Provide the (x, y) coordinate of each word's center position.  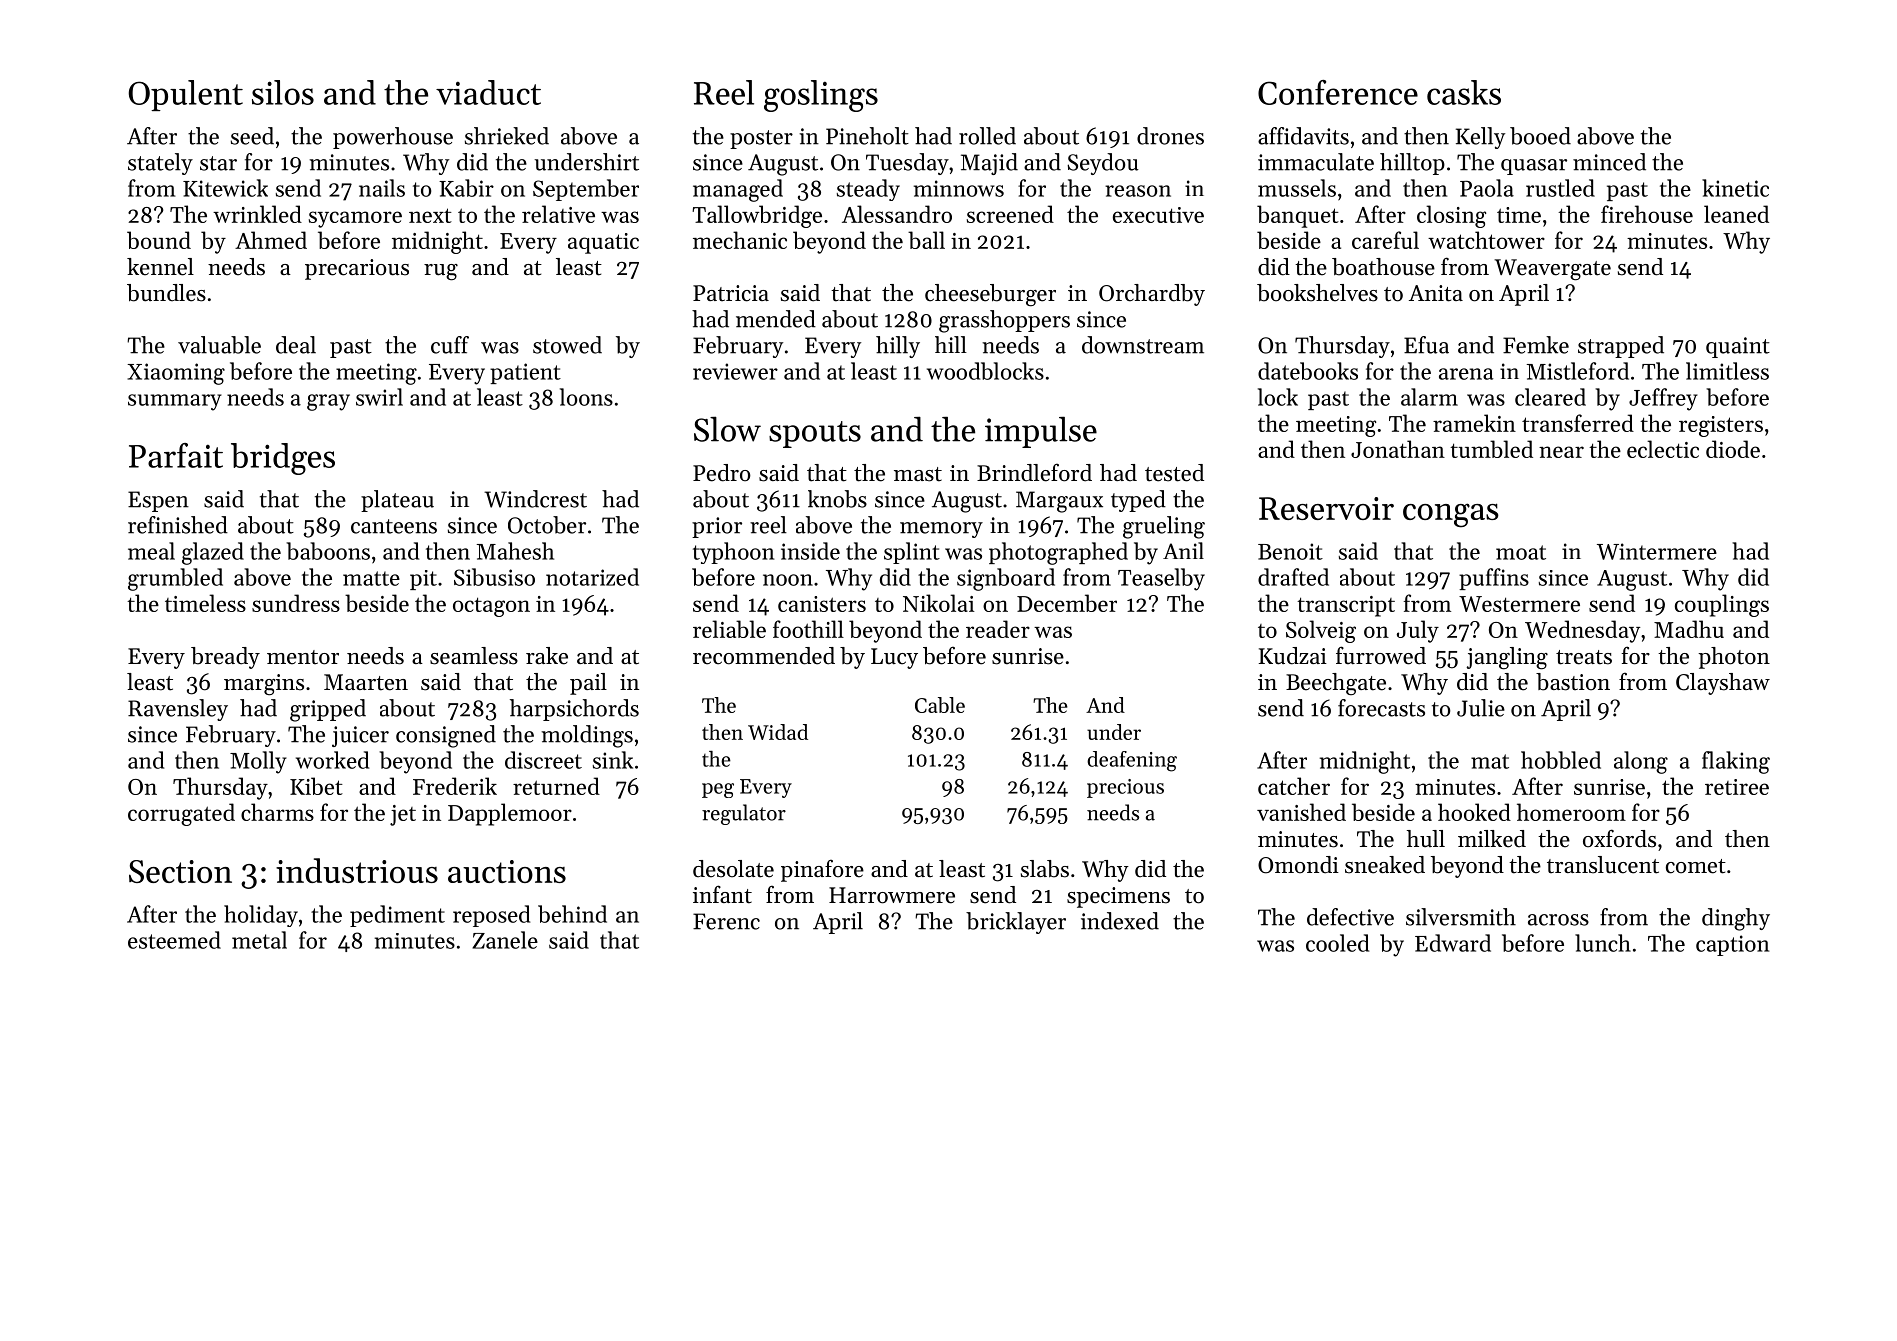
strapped (1621, 347)
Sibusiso (494, 577)
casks (1464, 92)
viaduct (488, 92)
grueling (1164, 527)
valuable (219, 345)
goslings (821, 96)
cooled (1337, 943)
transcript (1346, 606)
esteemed (174, 940)
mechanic (740, 240)
